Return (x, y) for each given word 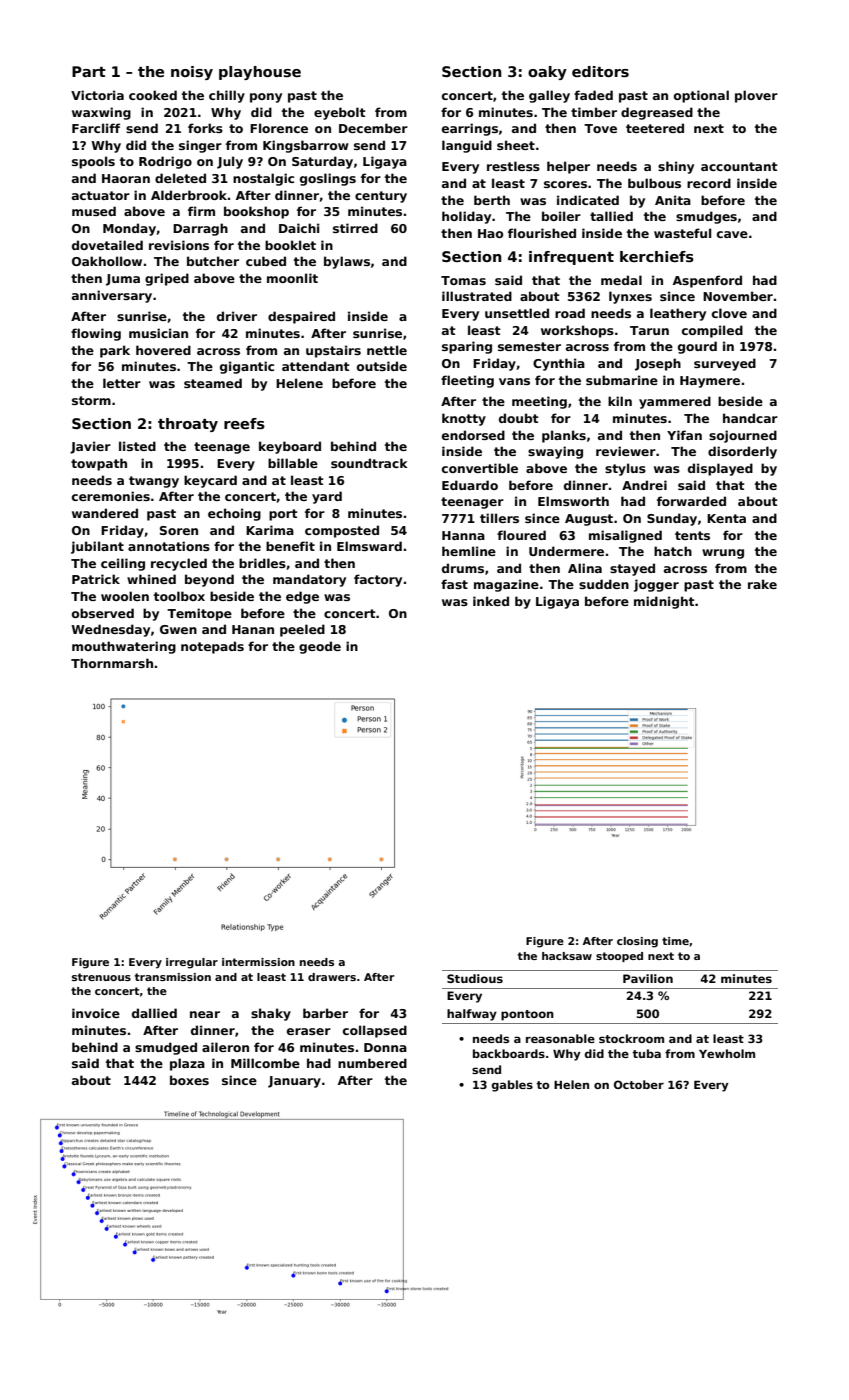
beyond (209, 580)
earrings (470, 129)
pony (266, 98)
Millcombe (265, 1063)
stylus (625, 469)
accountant (739, 166)
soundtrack (369, 463)
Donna (385, 1047)
